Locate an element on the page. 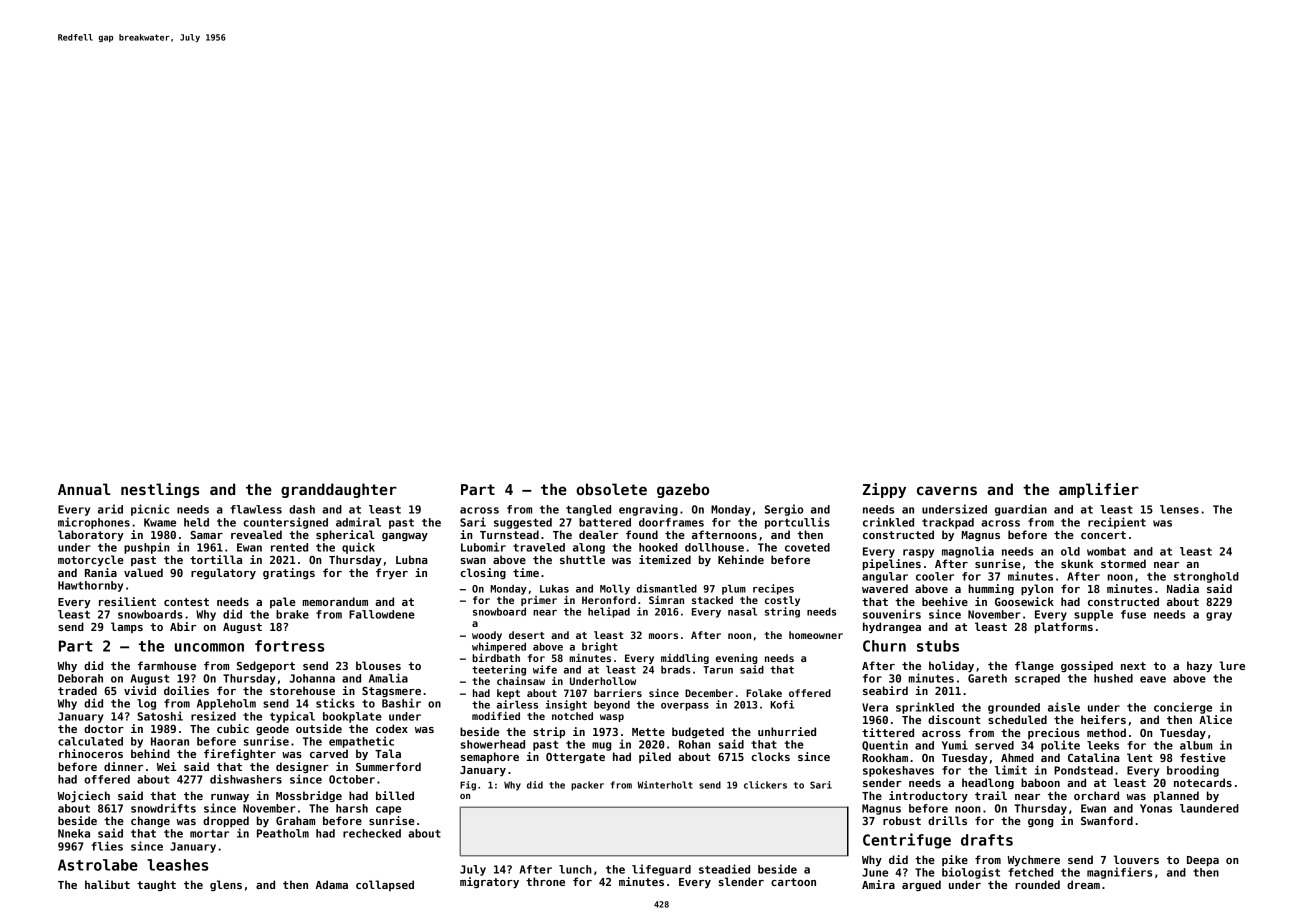  Yonas is located at coordinates (1156, 808).
